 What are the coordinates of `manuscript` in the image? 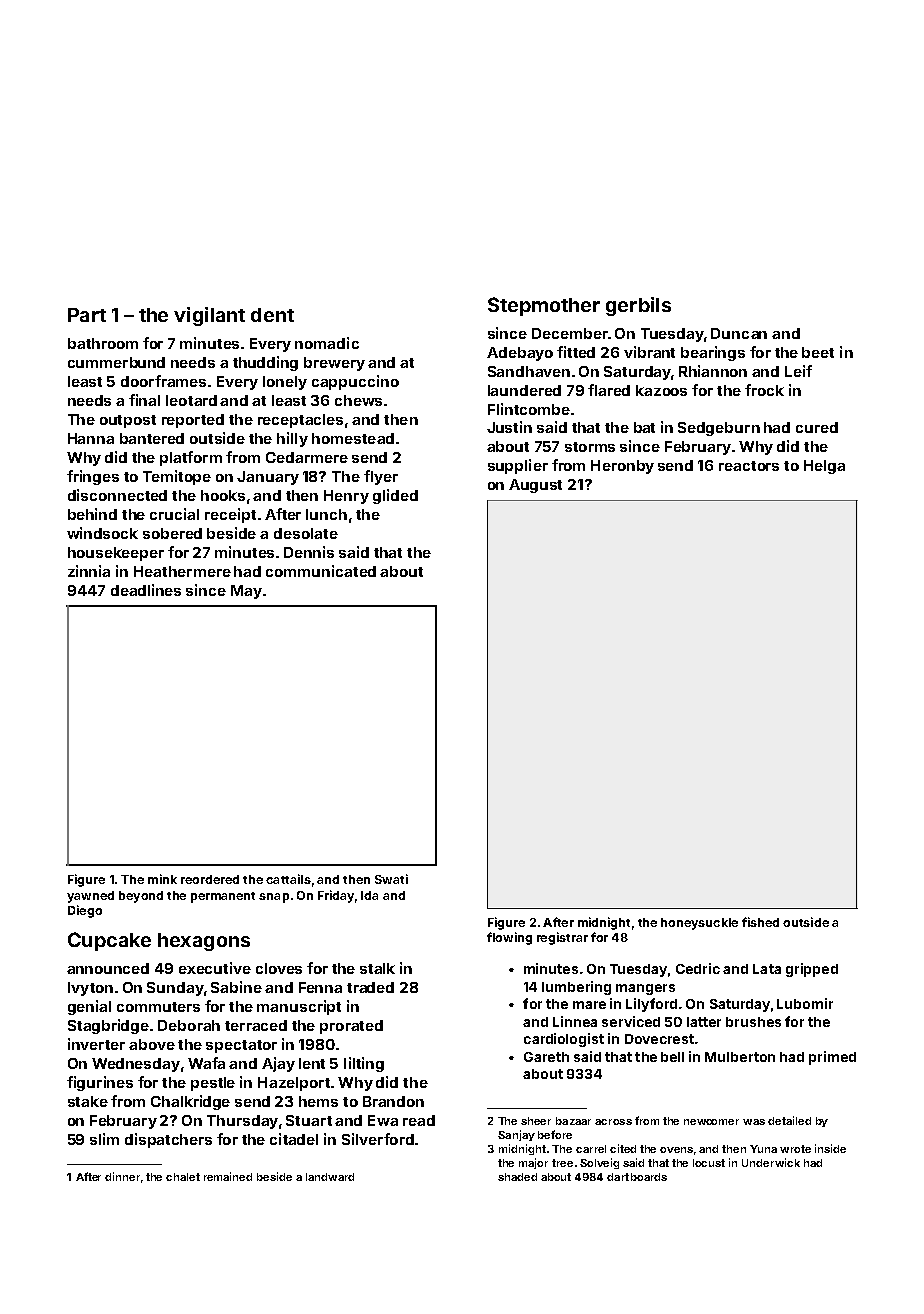 It's located at (299, 1007).
